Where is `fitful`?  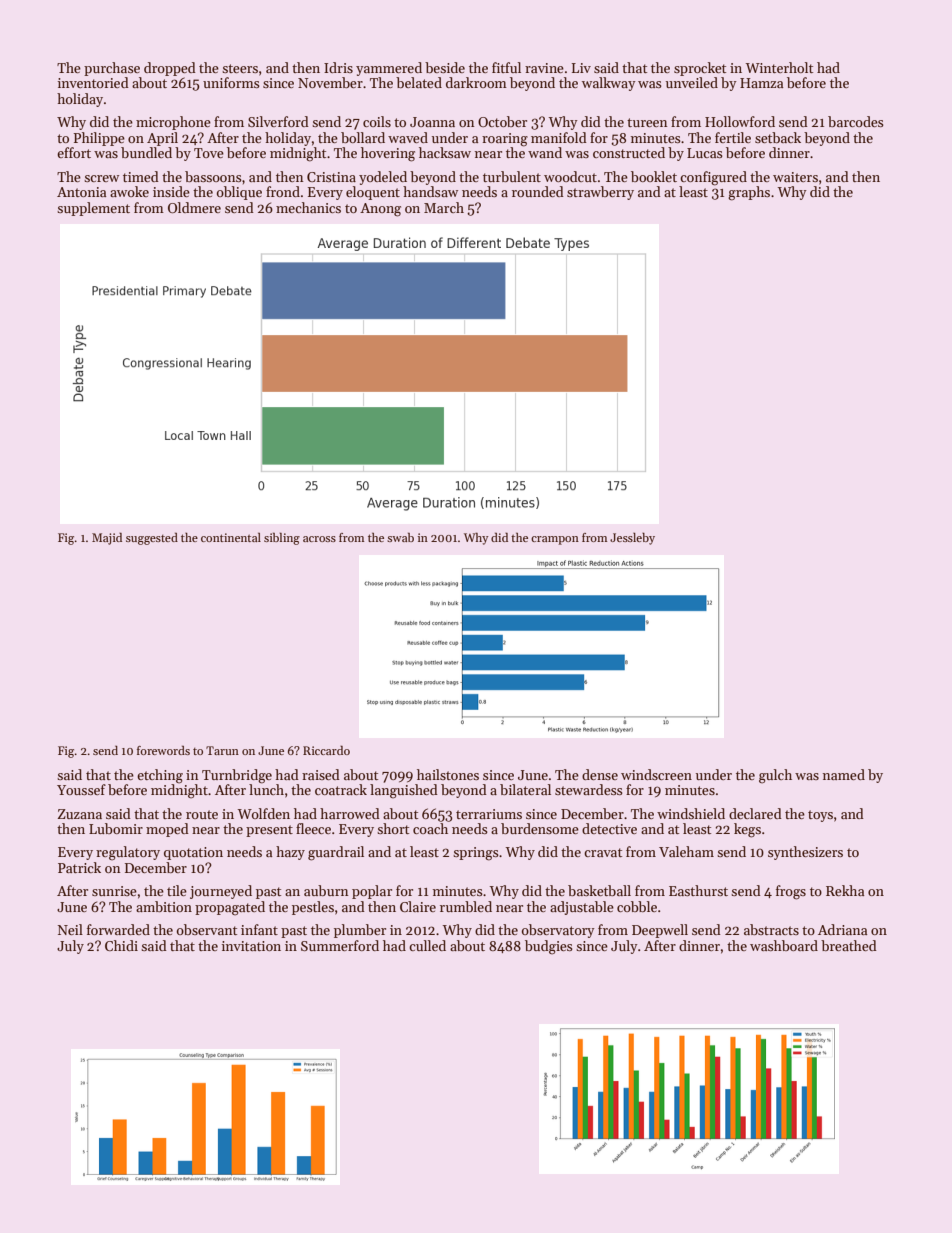 fitful is located at coordinates (506, 67).
